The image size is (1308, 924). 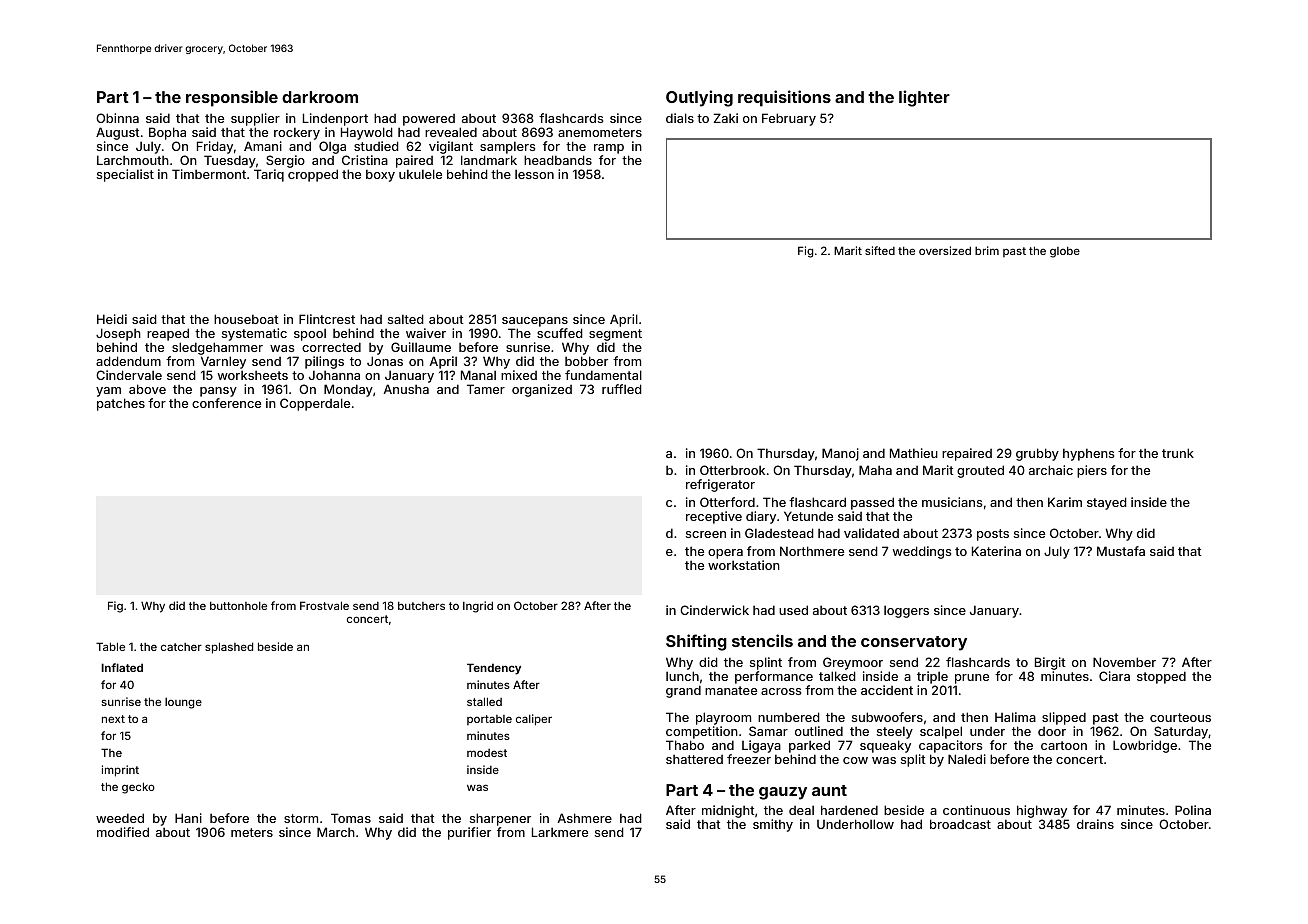 I want to click on requisitions, so click(x=784, y=98).
